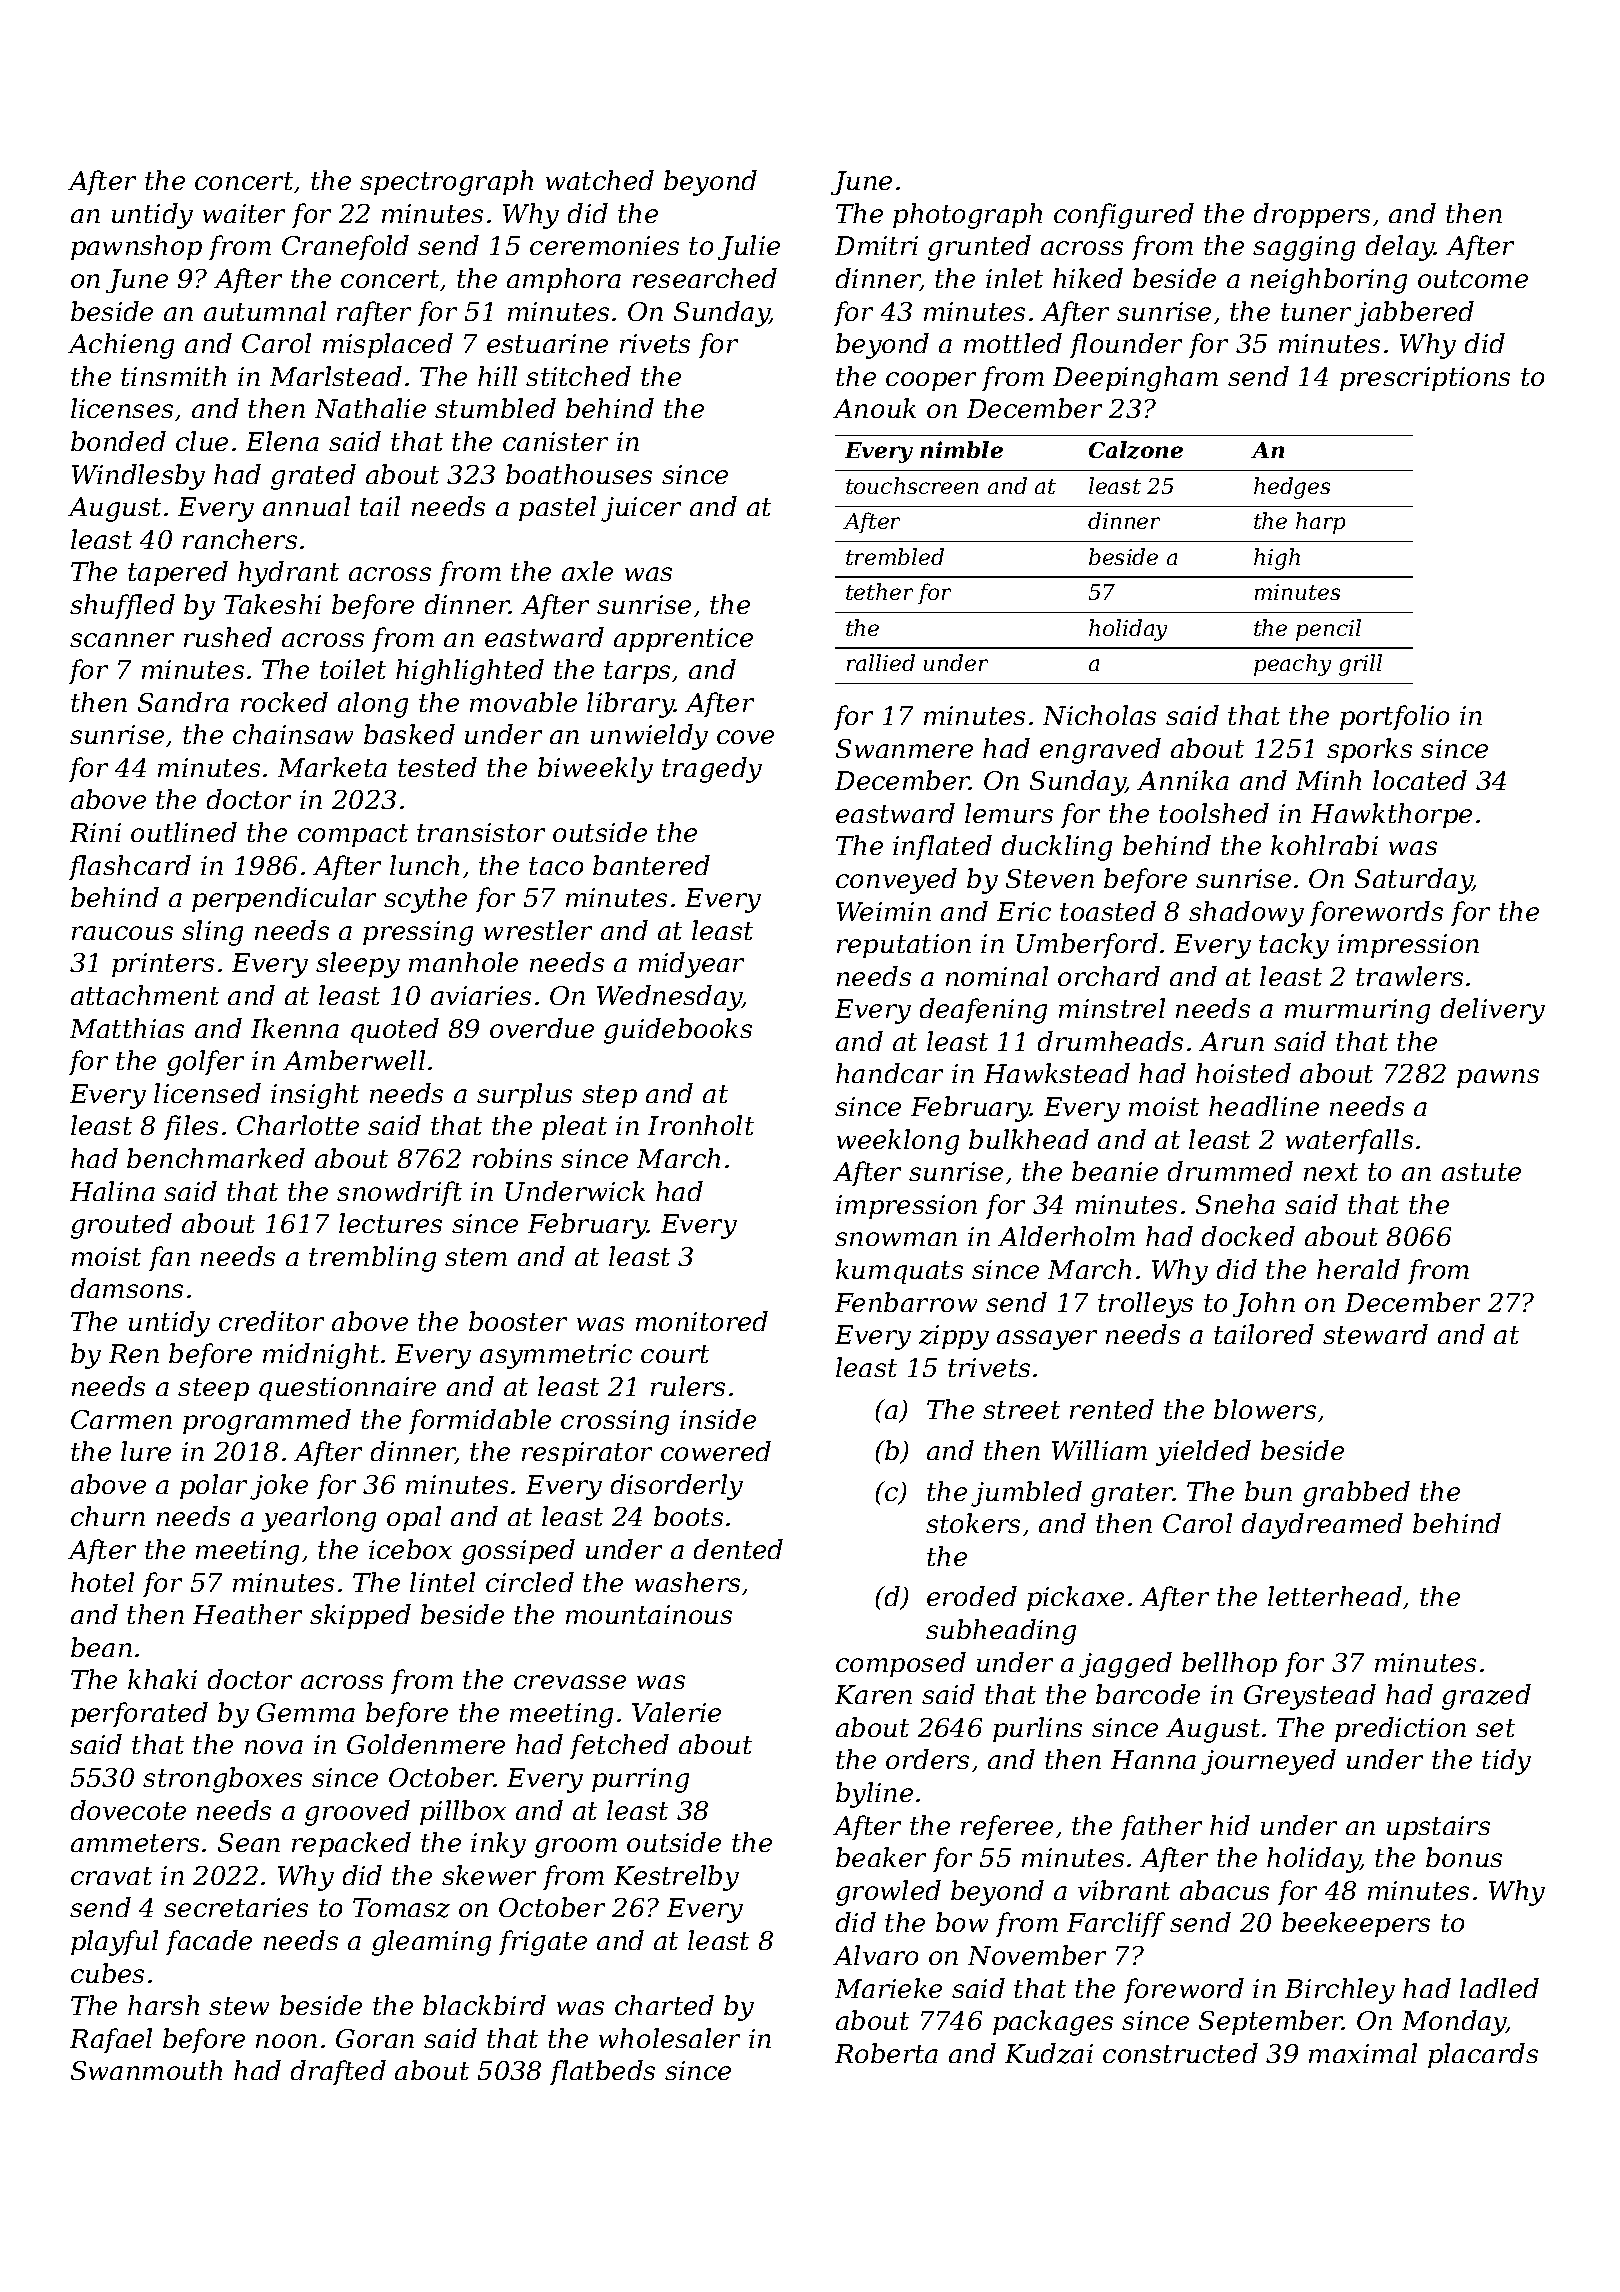 This document has width=1620, height=2292. Describe the element at coordinates (1136, 450) in the document. I see `Calzone` at that location.
